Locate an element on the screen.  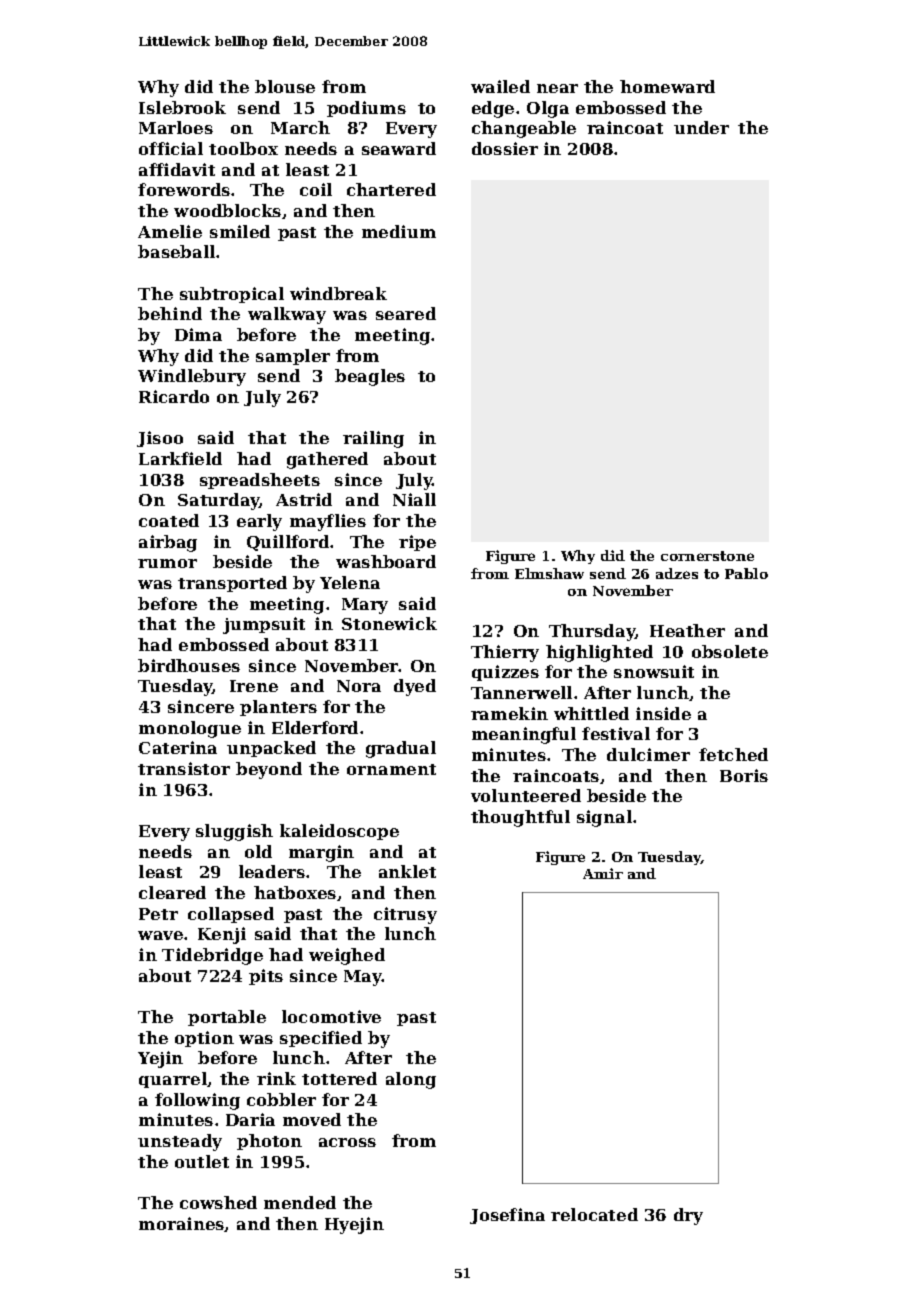
relocated is located at coordinates (594, 1214).
